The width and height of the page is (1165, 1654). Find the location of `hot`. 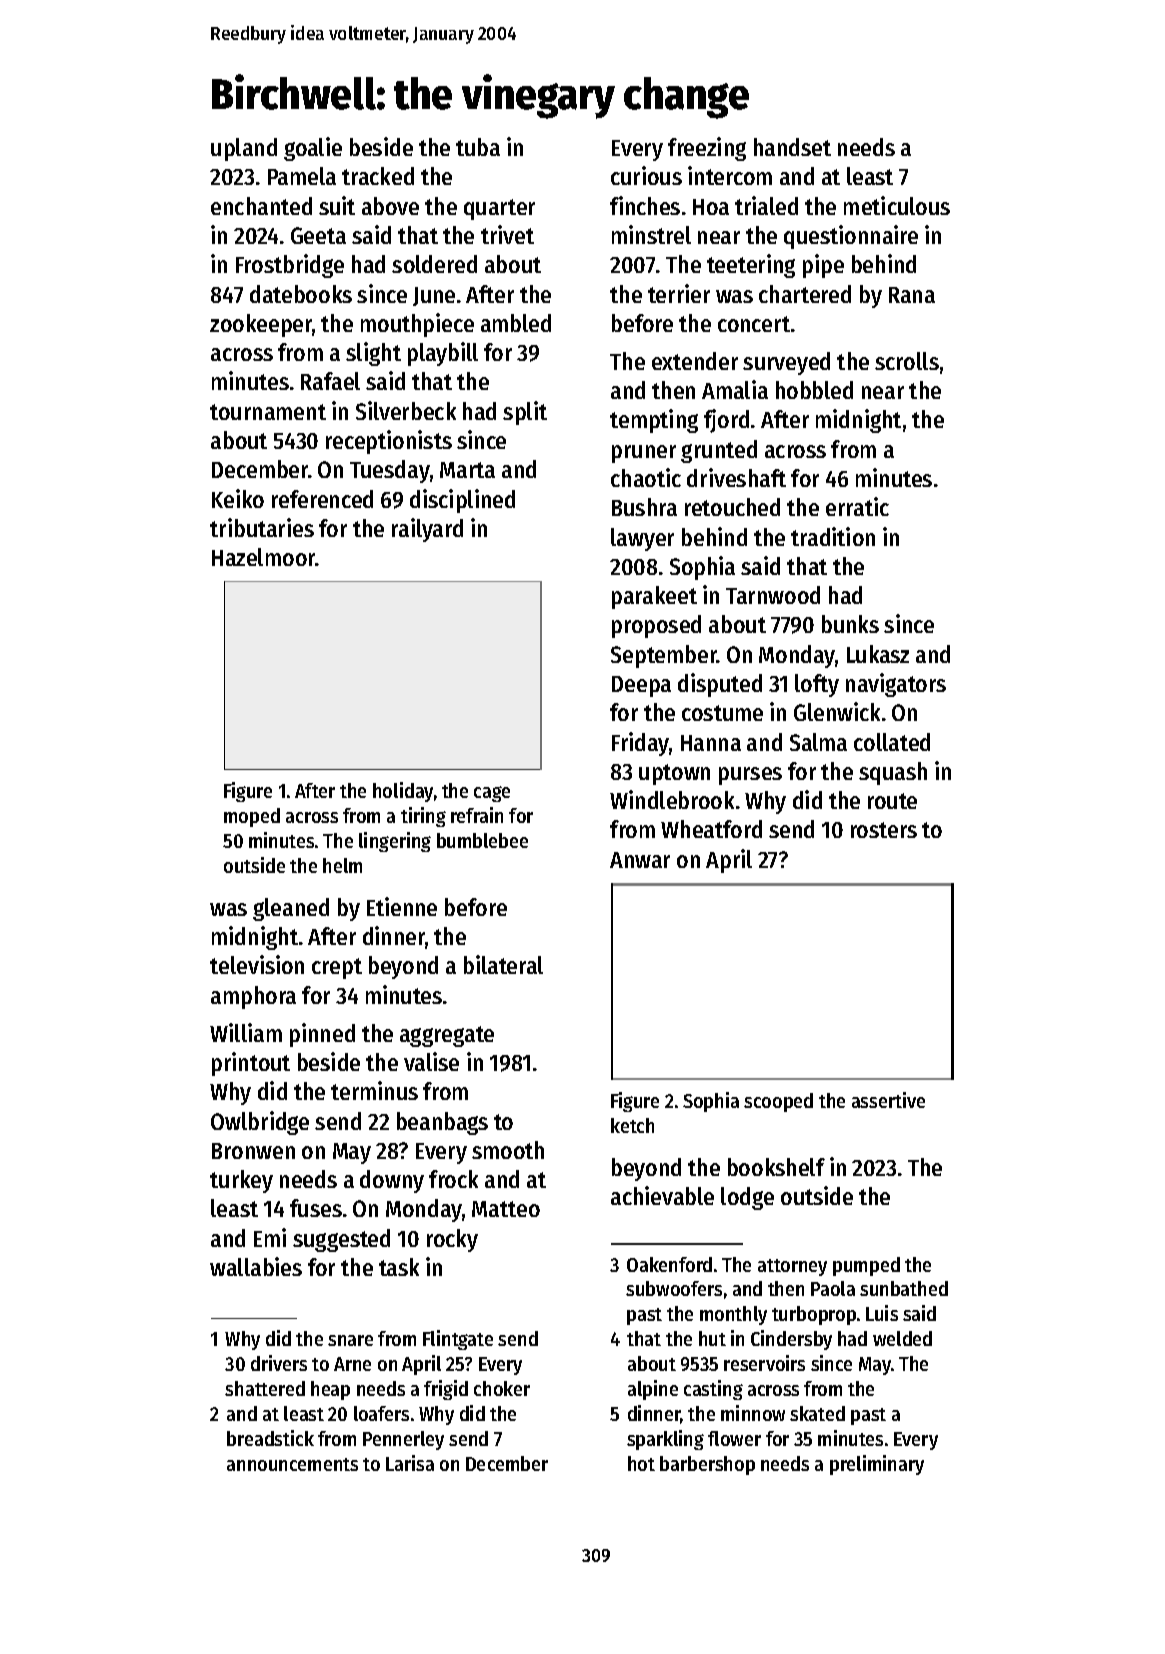

hot is located at coordinates (641, 1463).
